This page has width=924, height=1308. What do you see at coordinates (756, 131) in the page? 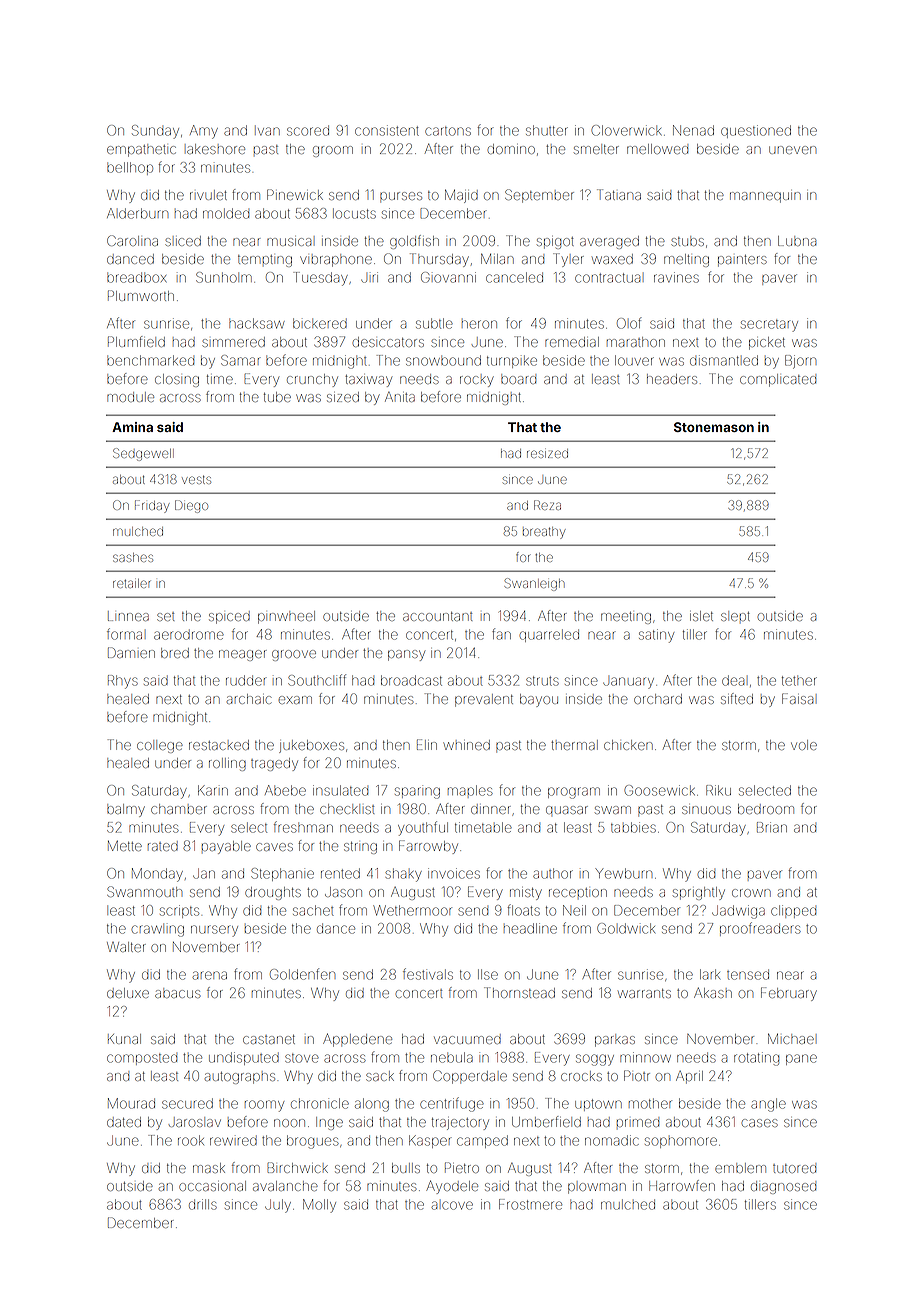
I see `questioned` at bounding box center [756, 131].
